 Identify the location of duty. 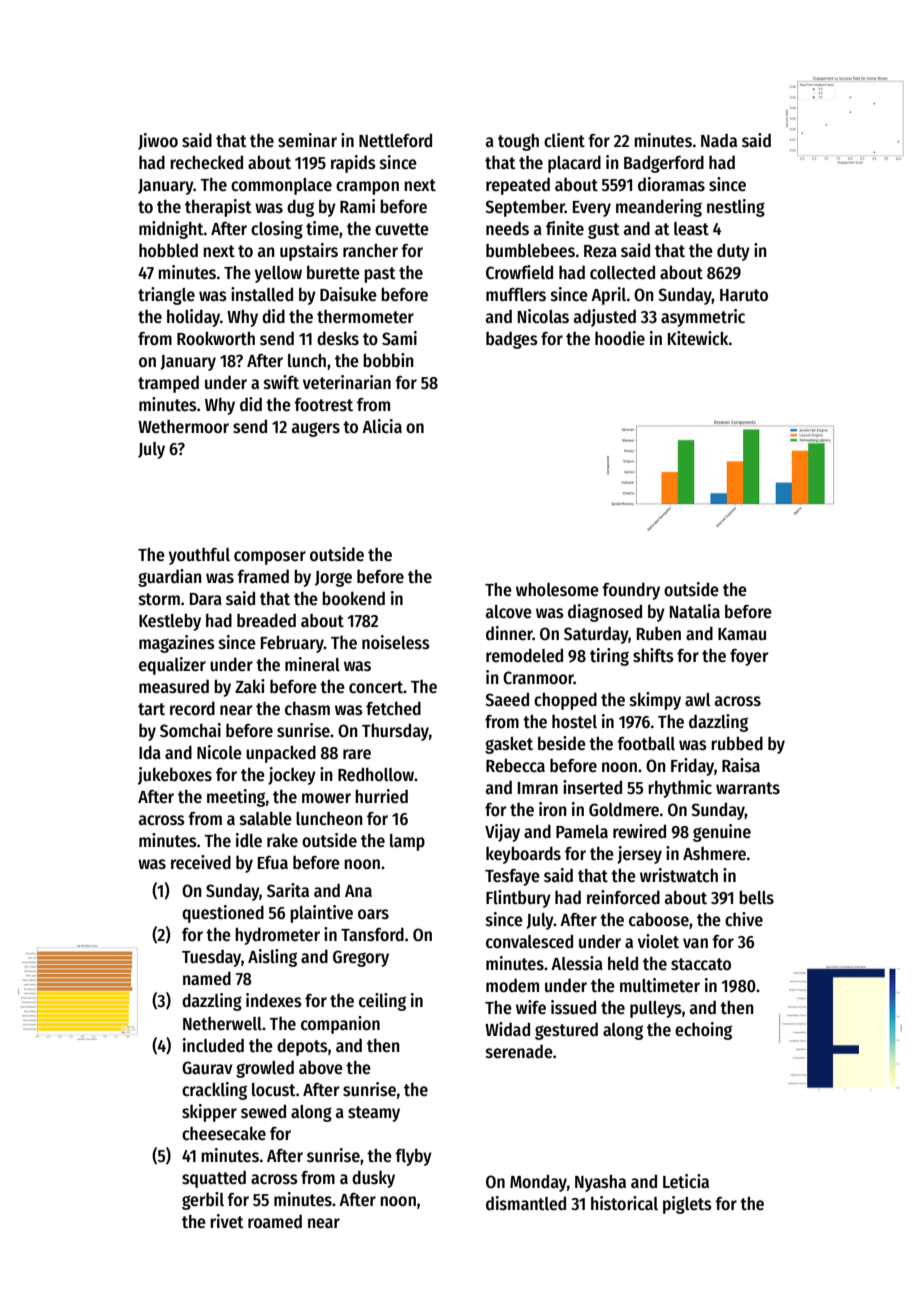
(733, 252).
